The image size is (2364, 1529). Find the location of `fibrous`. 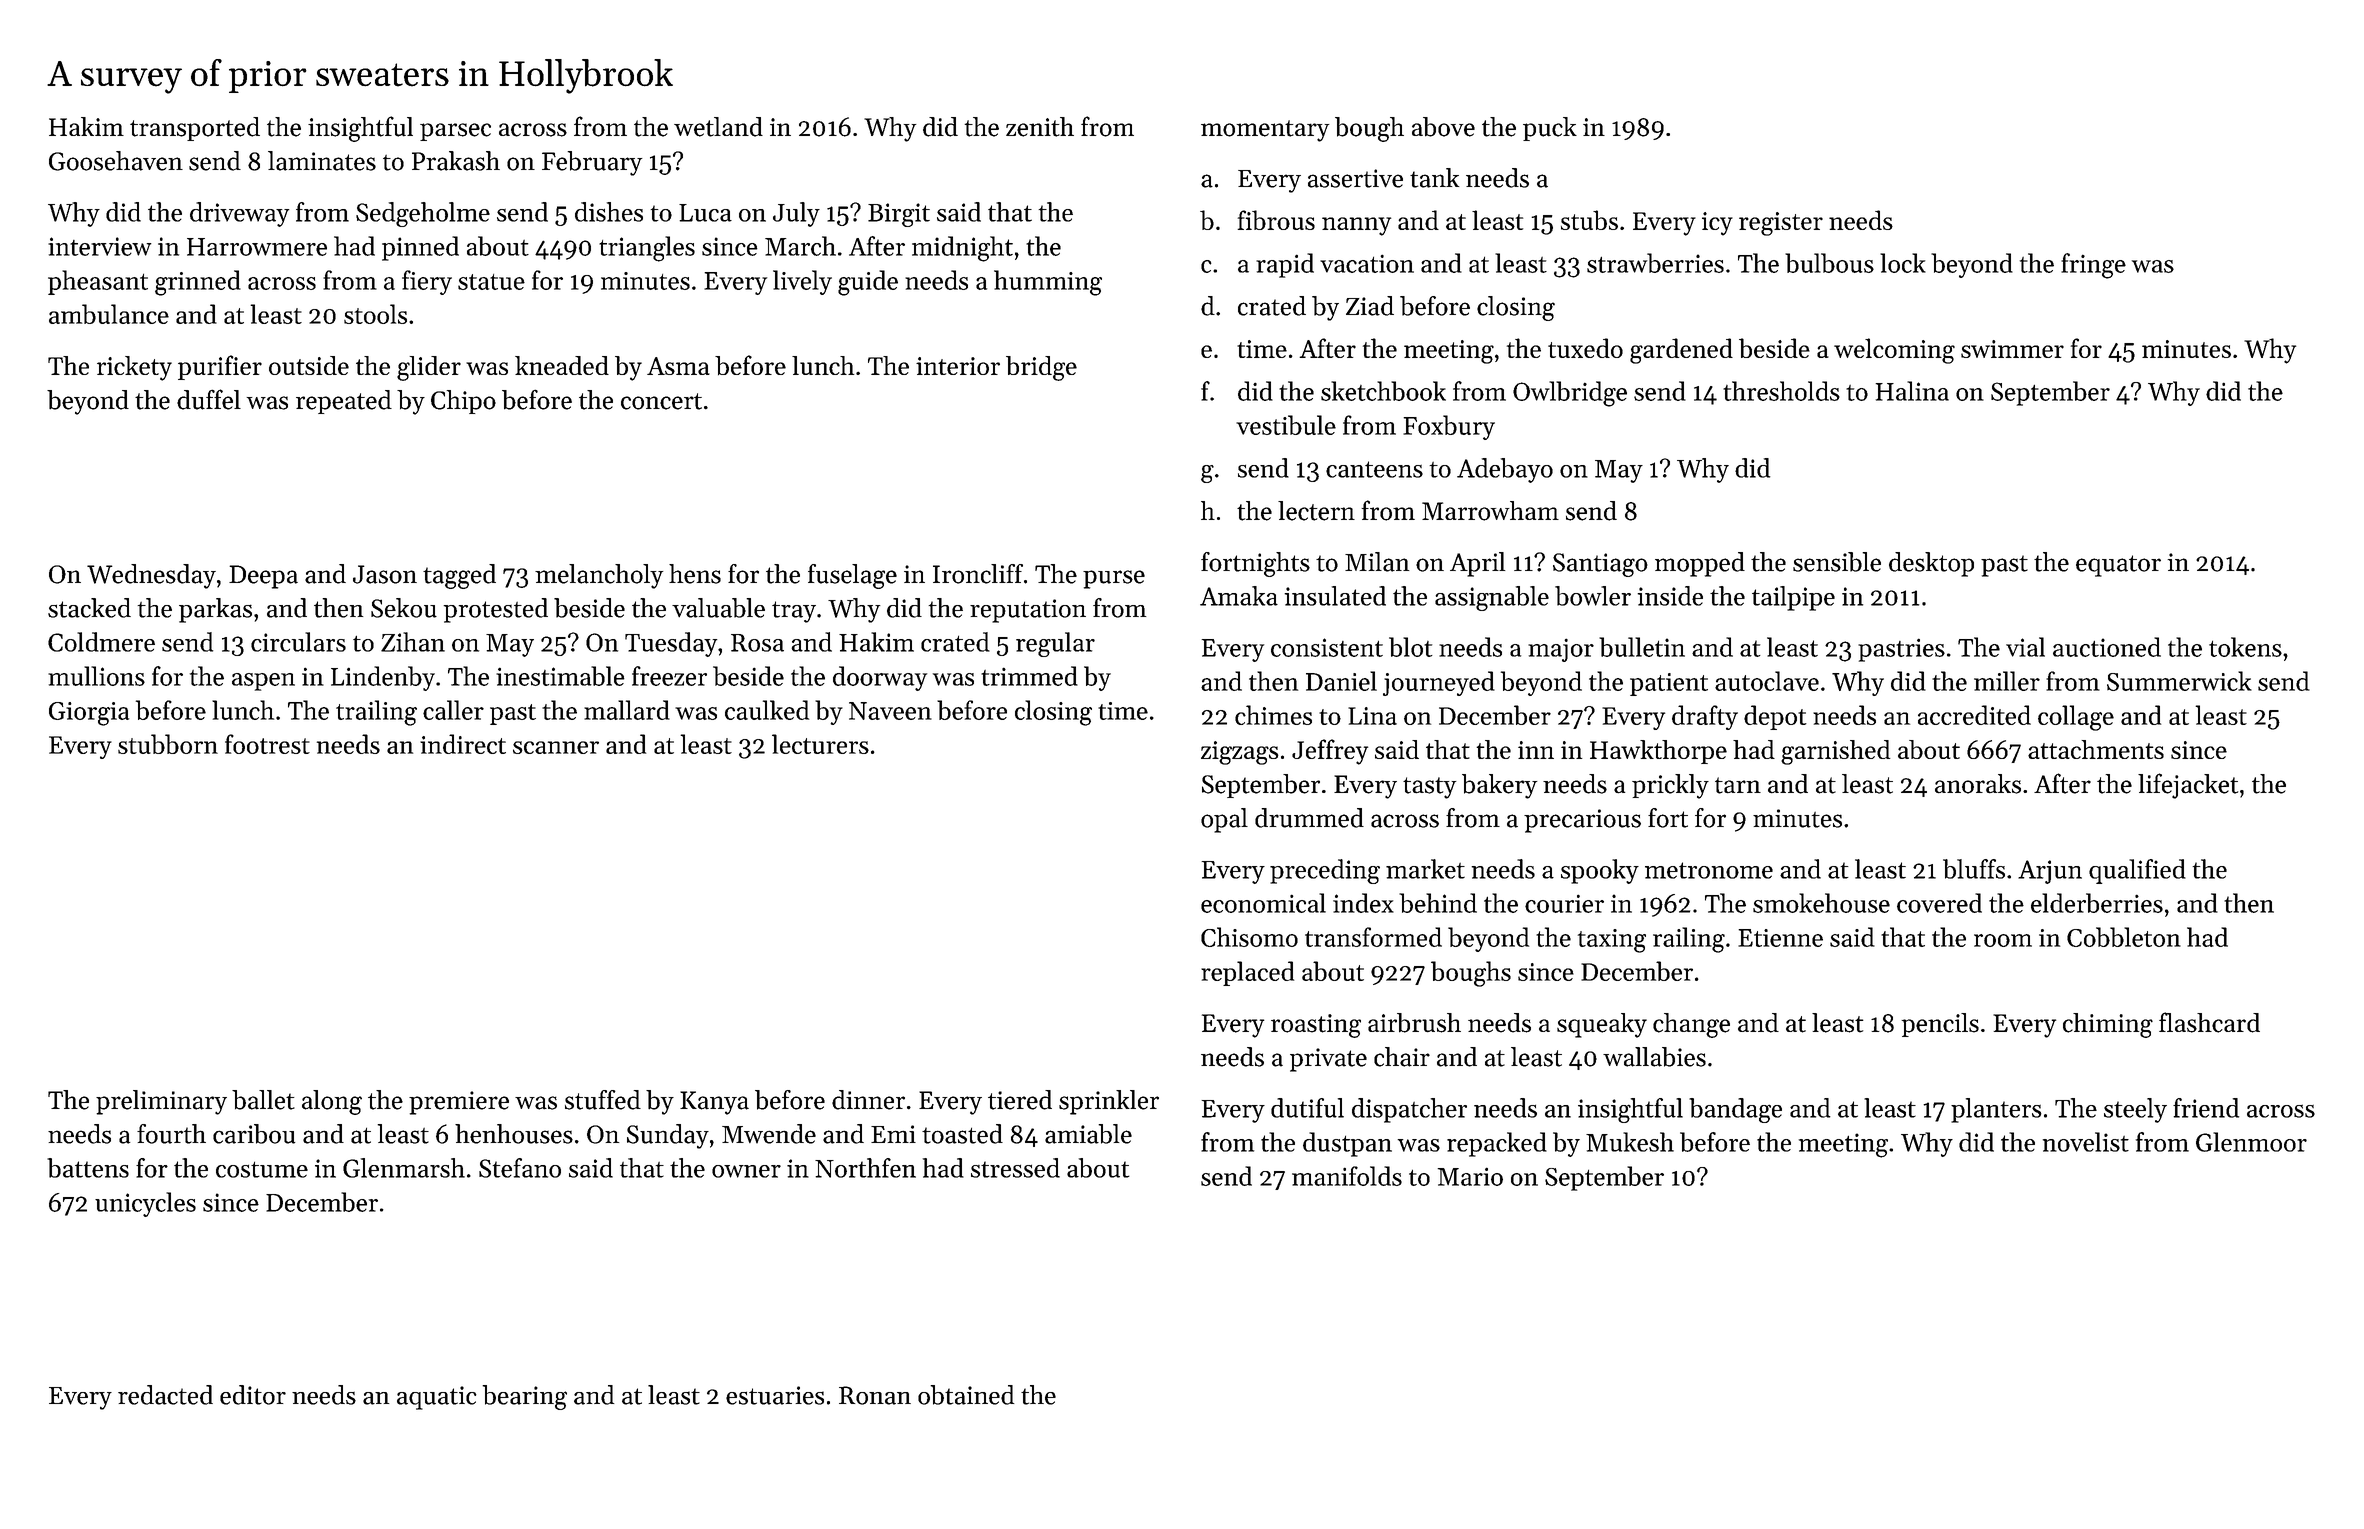

fibrous is located at coordinates (1276, 220).
